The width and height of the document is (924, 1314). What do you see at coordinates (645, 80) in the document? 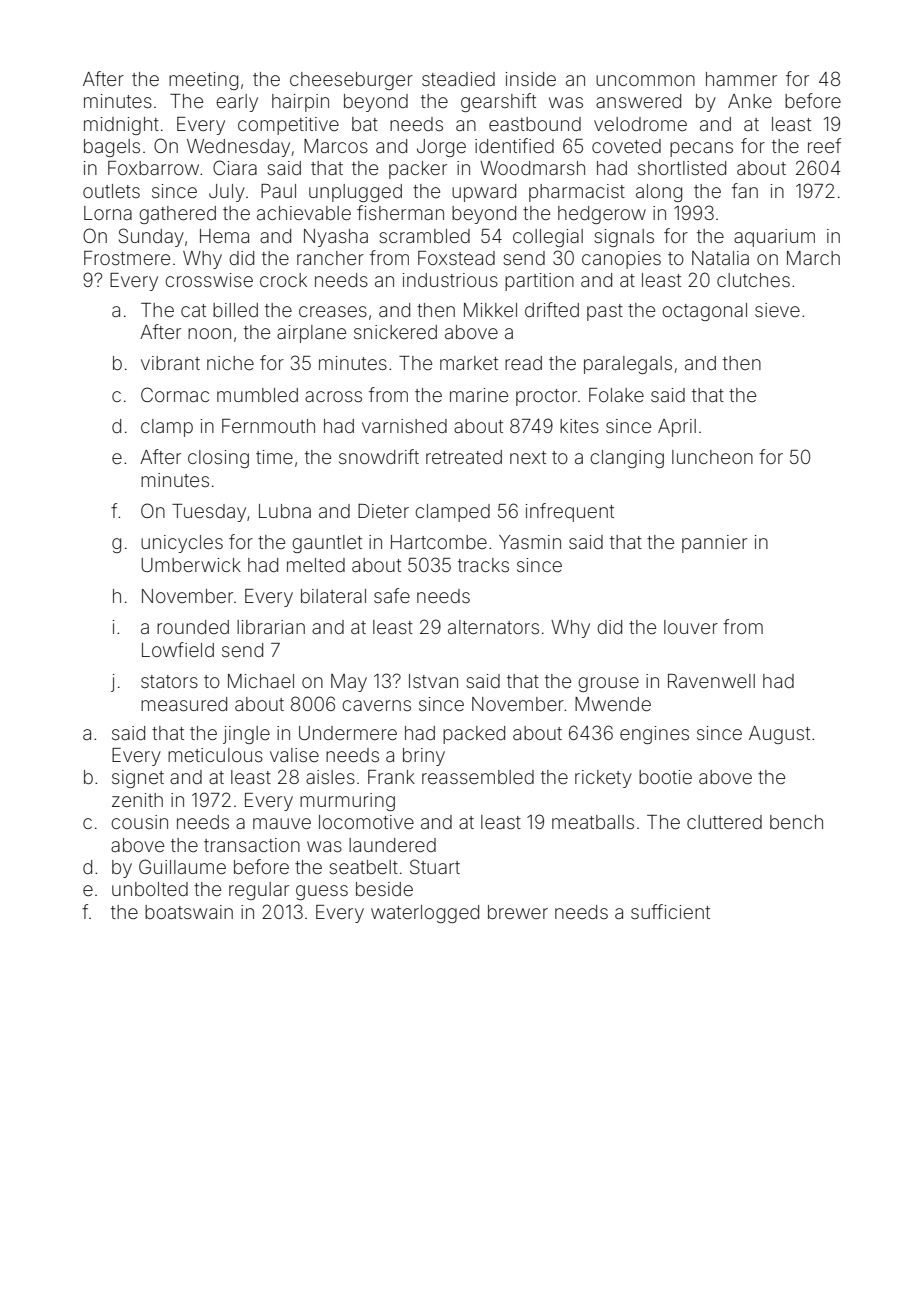
I see `uncommon` at bounding box center [645, 80].
